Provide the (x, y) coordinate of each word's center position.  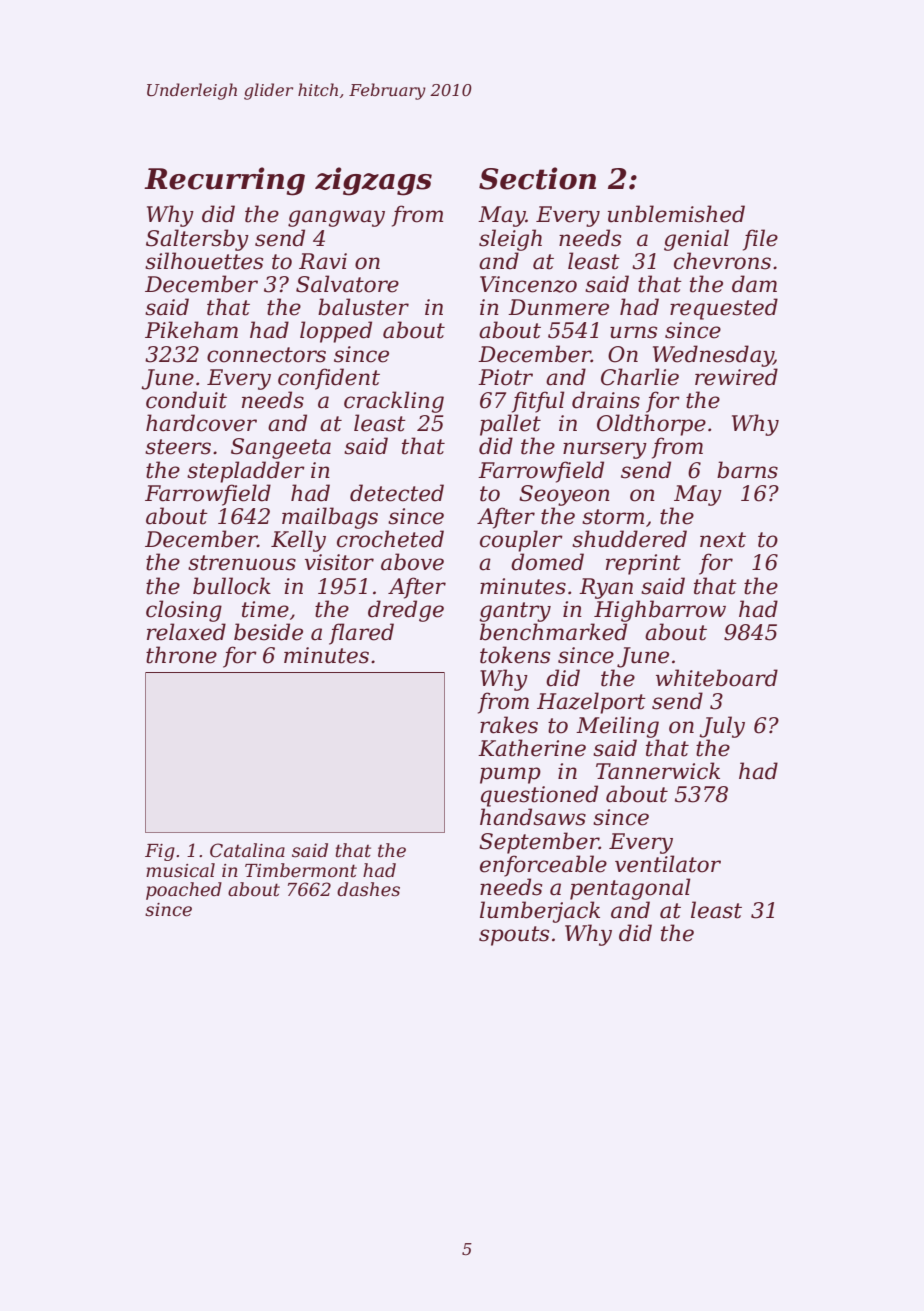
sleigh (510, 240)
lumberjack (540, 912)
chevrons (722, 261)
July (722, 727)
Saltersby (197, 240)
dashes (368, 889)
